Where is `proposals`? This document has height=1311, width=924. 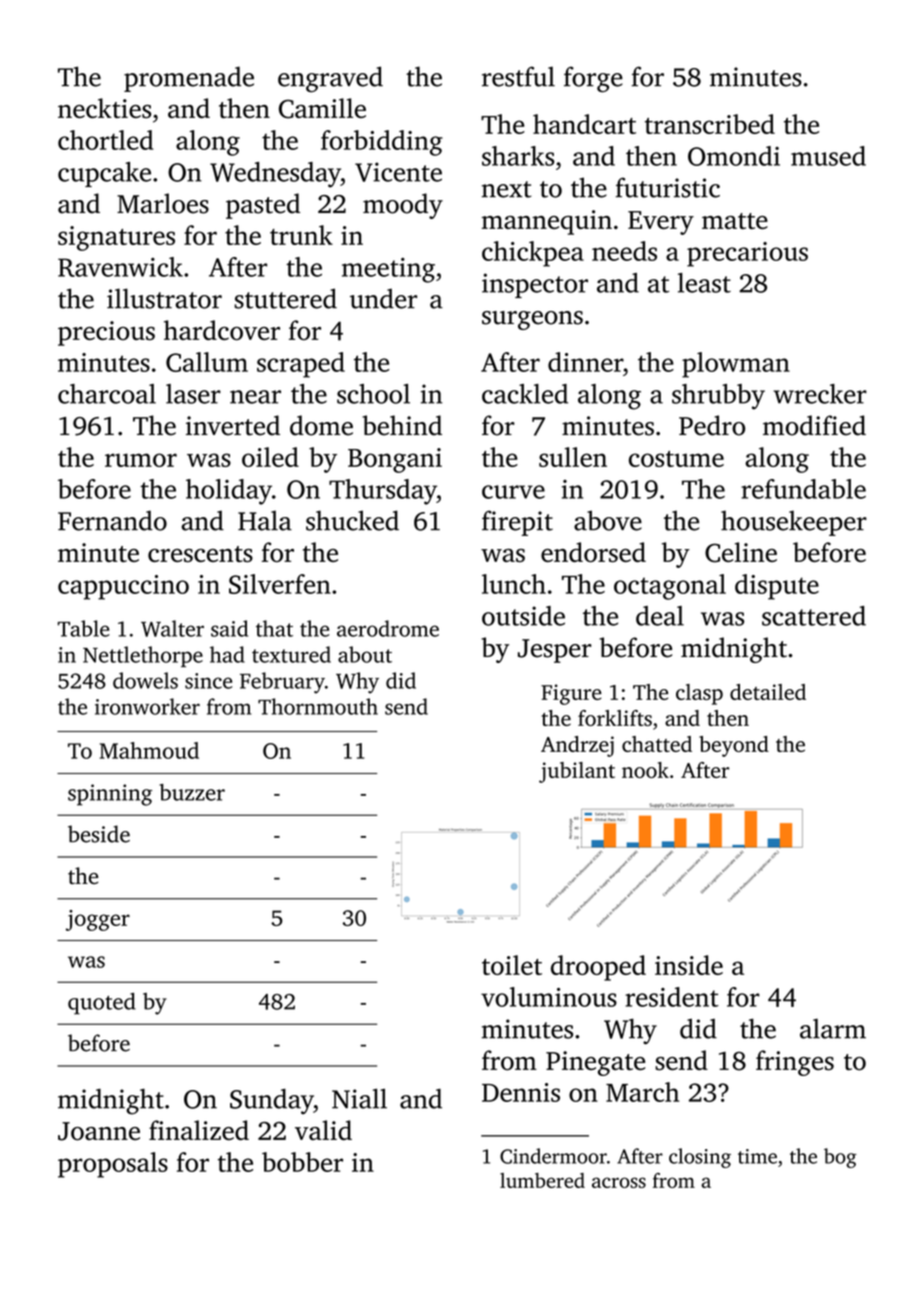 proposals is located at coordinates (113, 1165).
